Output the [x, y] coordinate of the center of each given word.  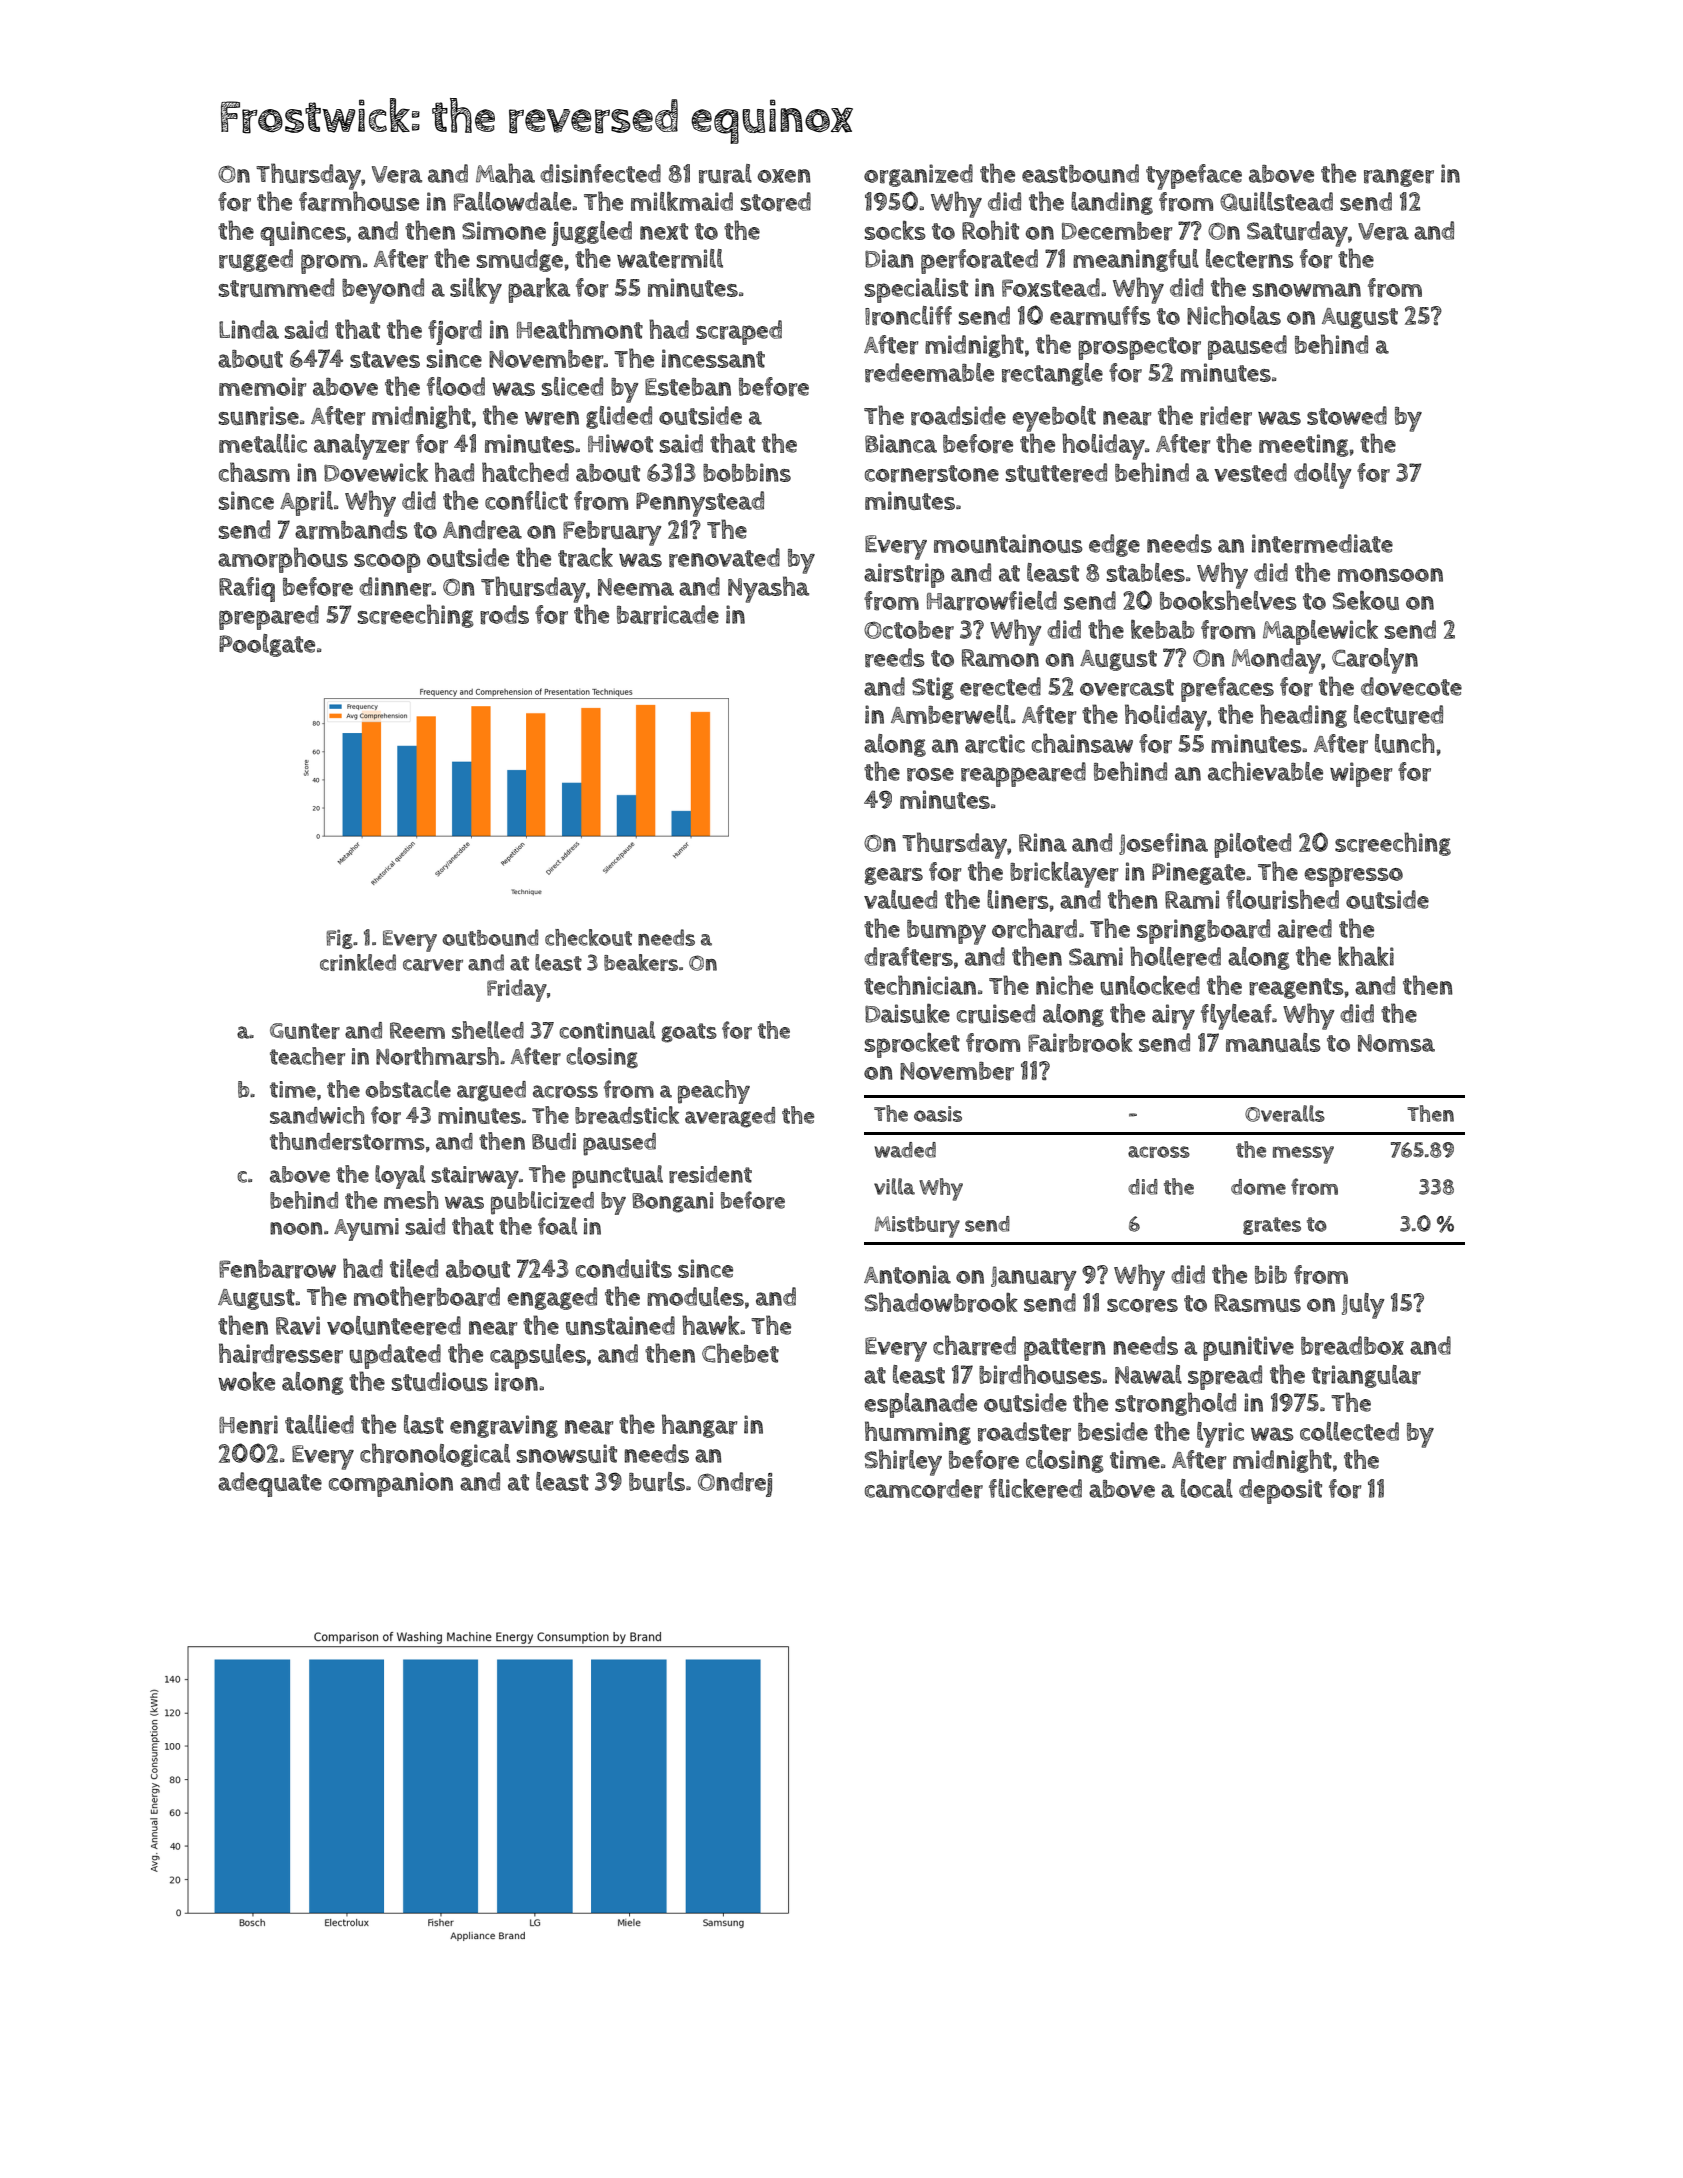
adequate [270, 1484]
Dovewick [376, 472]
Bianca [901, 443]
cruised [996, 1014]
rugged [256, 260]
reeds [895, 658]
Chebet [740, 1353]
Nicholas [1234, 315]
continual [607, 1030]
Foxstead [1051, 287]
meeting [1304, 445]
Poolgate [267, 645]
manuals [1273, 1042]
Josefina [1163, 844]
